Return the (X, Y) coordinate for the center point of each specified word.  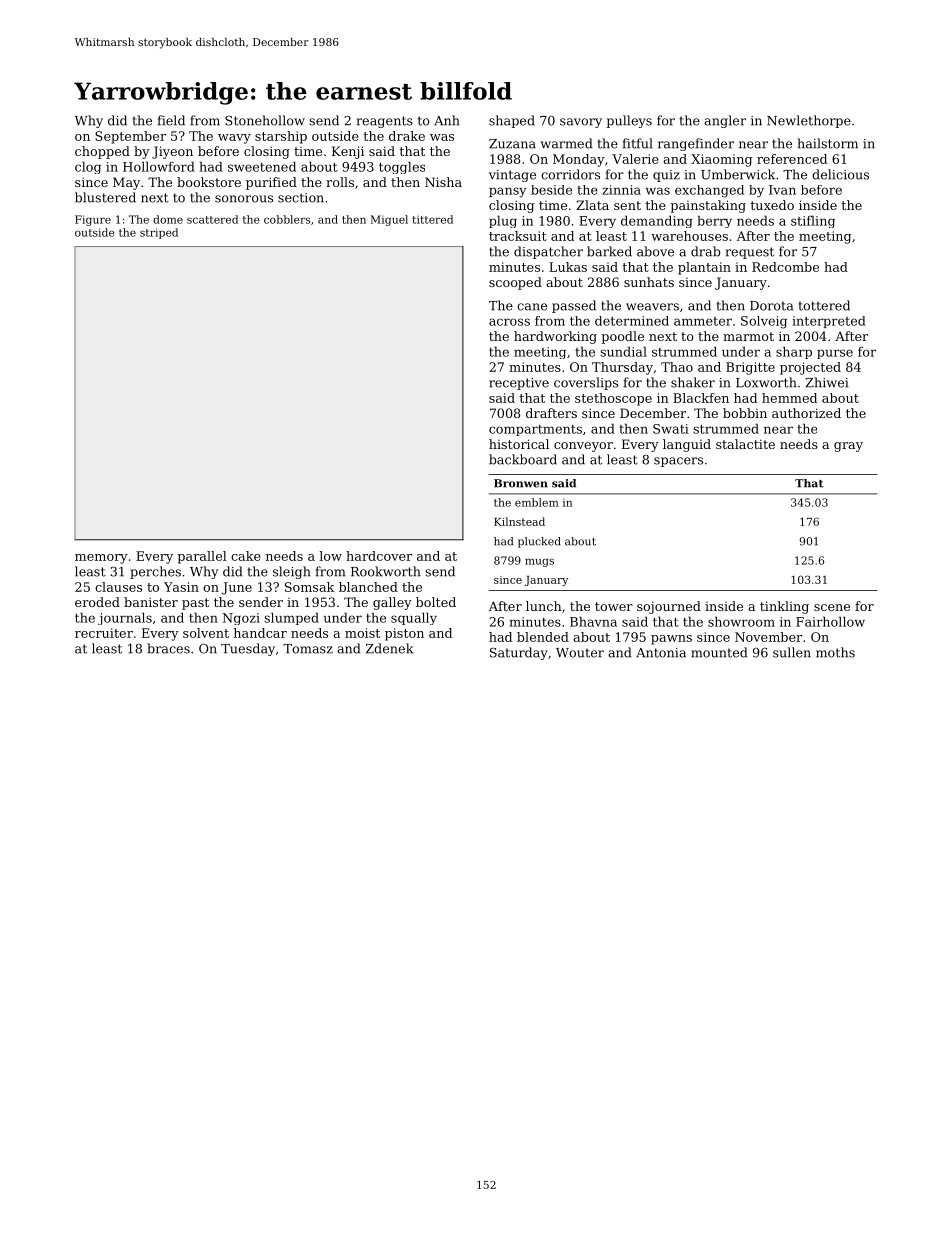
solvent (206, 633)
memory (101, 559)
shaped (512, 121)
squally (414, 618)
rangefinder (696, 144)
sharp (794, 352)
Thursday (622, 368)
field (171, 120)
